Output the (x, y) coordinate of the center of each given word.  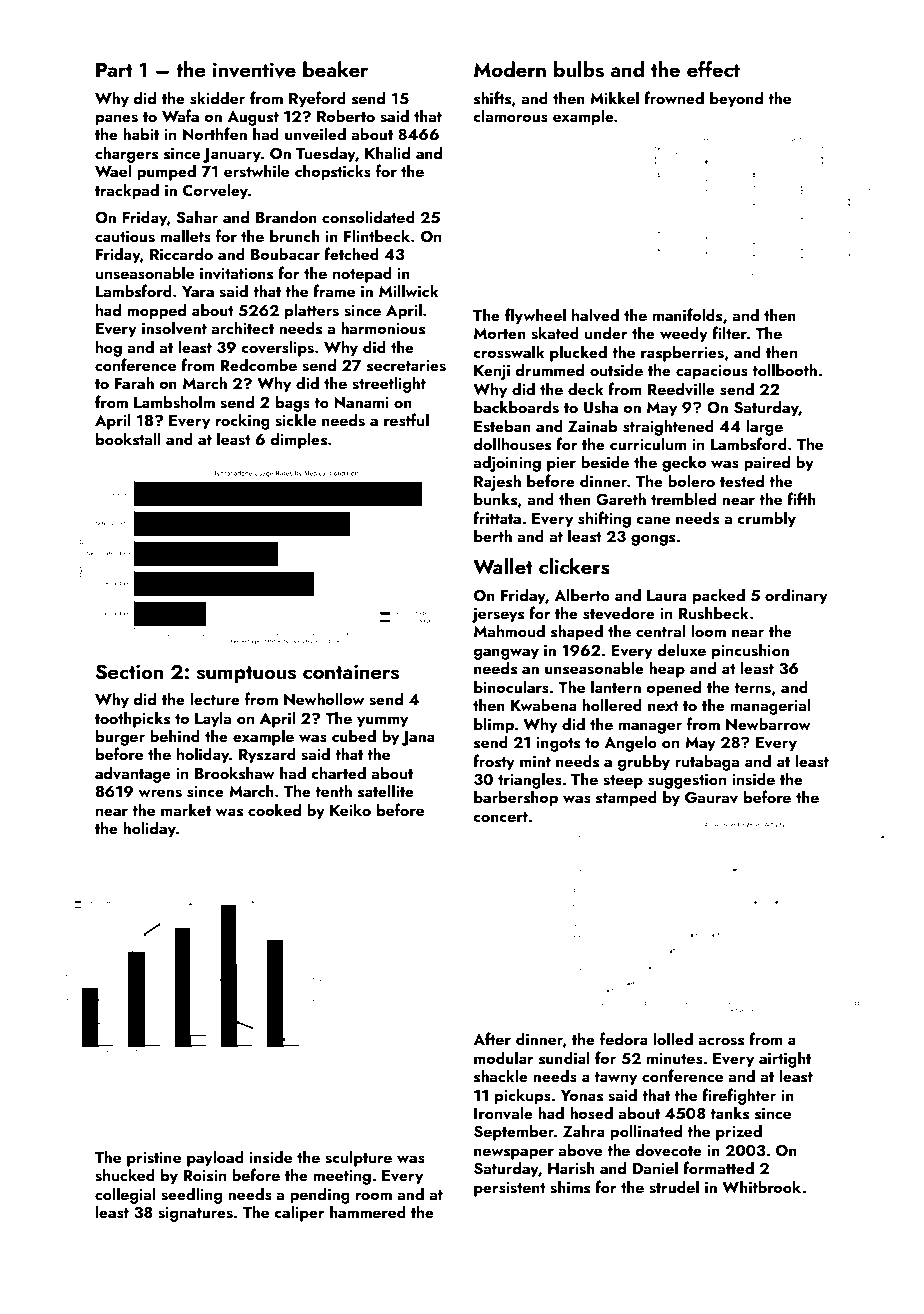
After (492, 1038)
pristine (154, 1159)
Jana (418, 738)
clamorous (510, 116)
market (186, 809)
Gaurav (711, 797)
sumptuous (246, 675)
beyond (736, 99)
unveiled (315, 134)
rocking (243, 421)
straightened (668, 427)
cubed (354, 735)
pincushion (750, 651)
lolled (673, 1038)
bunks (495, 499)
